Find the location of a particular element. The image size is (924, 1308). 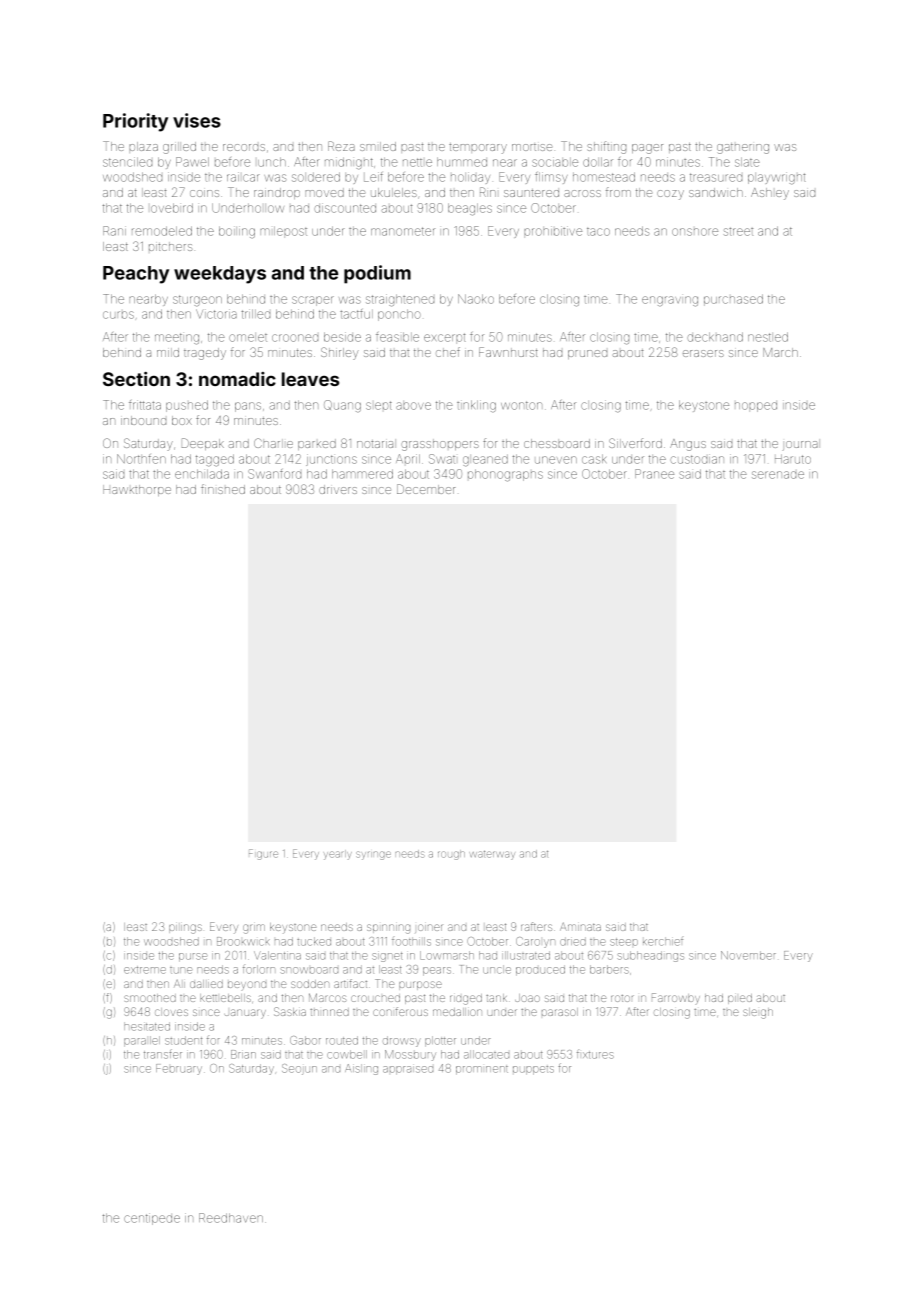

treasured is located at coordinates (716, 177).
